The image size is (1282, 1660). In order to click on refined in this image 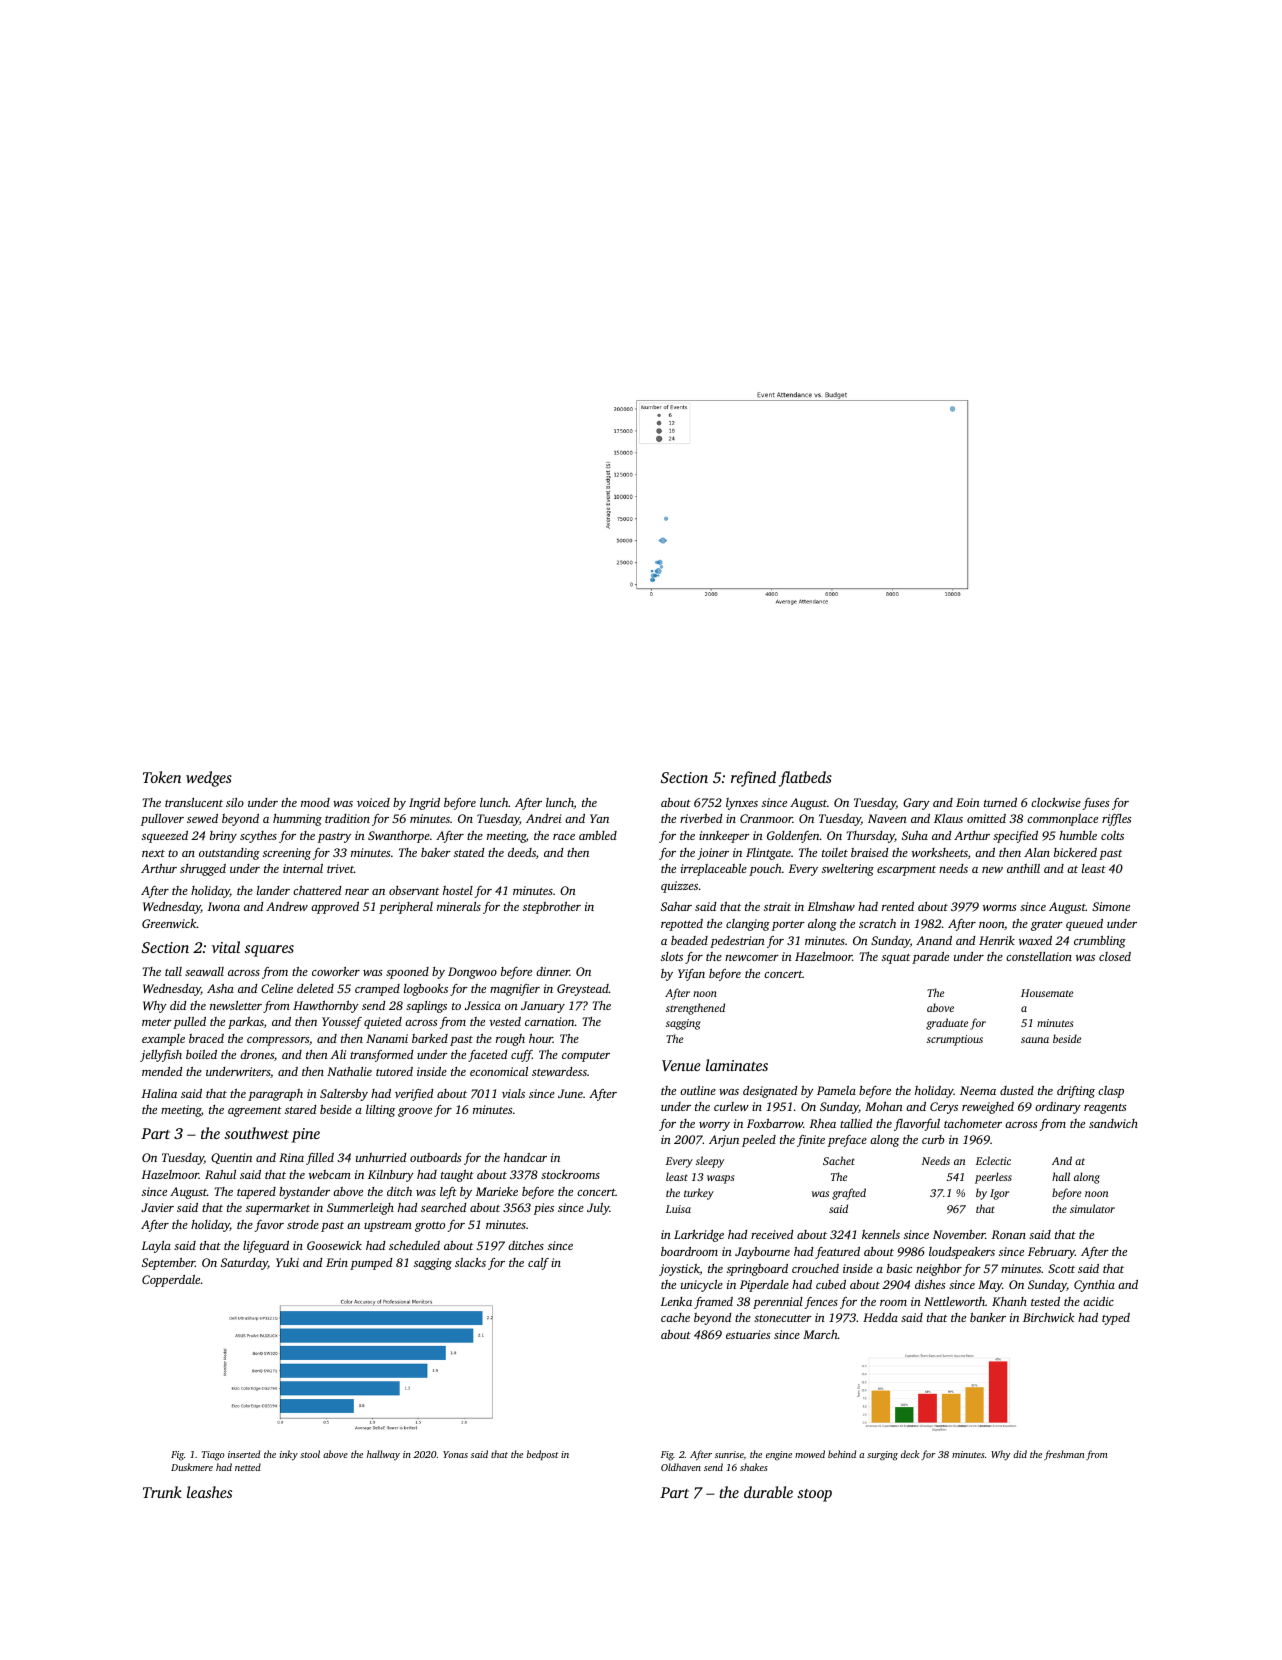, I will do `click(753, 779)`.
